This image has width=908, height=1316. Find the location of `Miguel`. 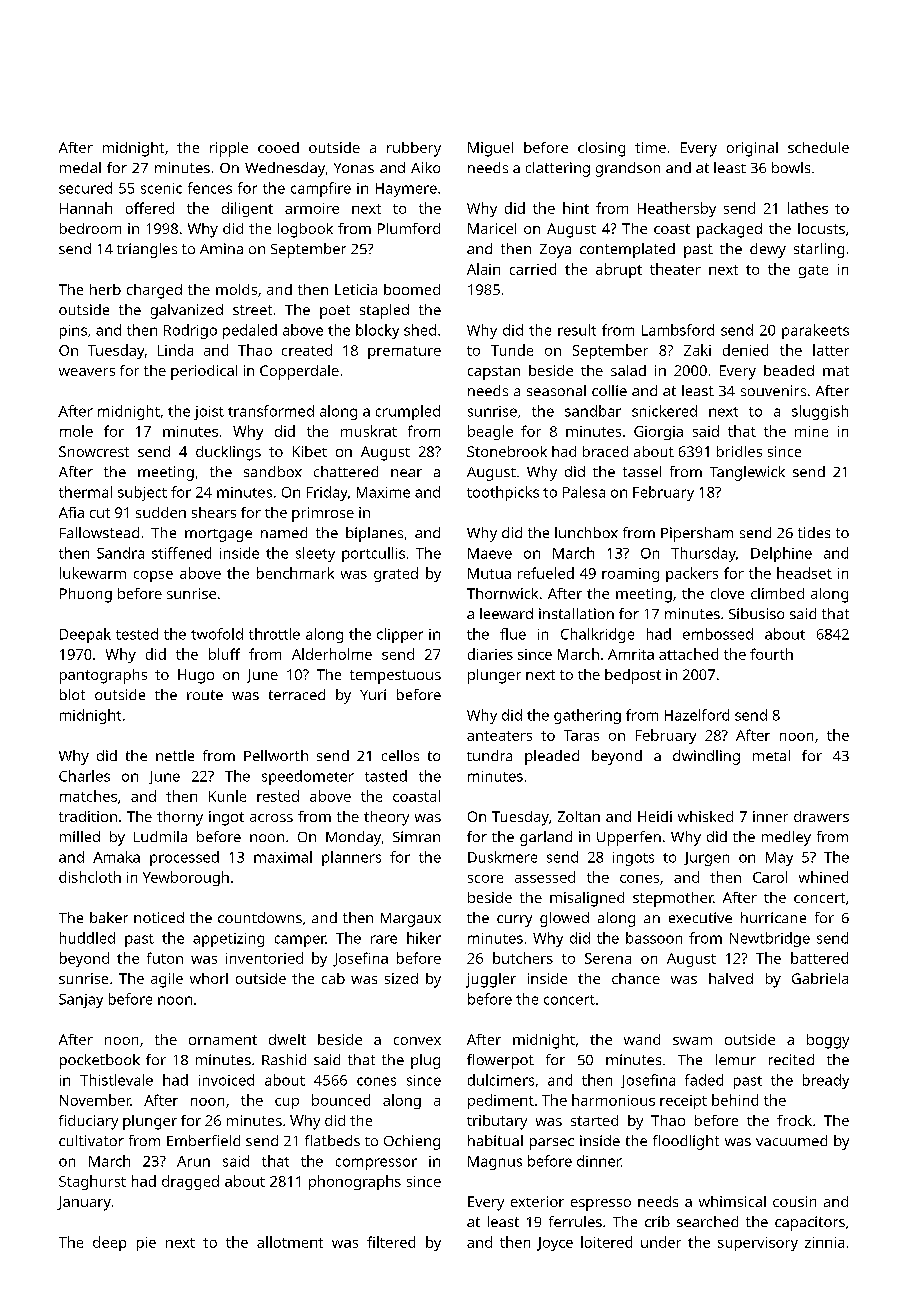

Miguel is located at coordinates (490, 149).
